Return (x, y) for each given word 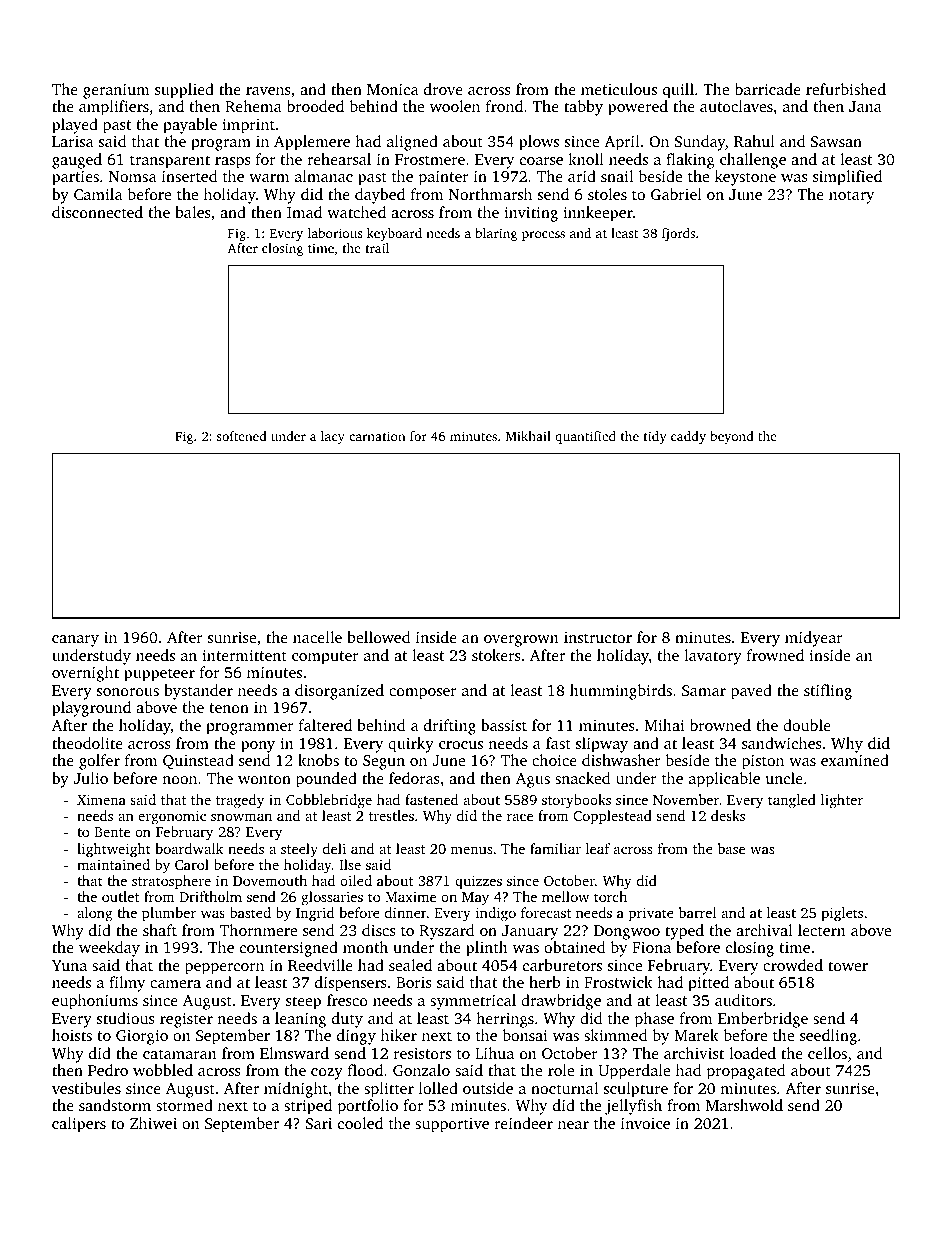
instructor (598, 637)
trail (377, 248)
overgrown (521, 641)
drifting (450, 727)
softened (242, 436)
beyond (732, 437)
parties (75, 178)
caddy (688, 437)
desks (728, 815)
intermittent (244, 655)
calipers (79, 1125)
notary (851, 197)
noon (179, 780)
